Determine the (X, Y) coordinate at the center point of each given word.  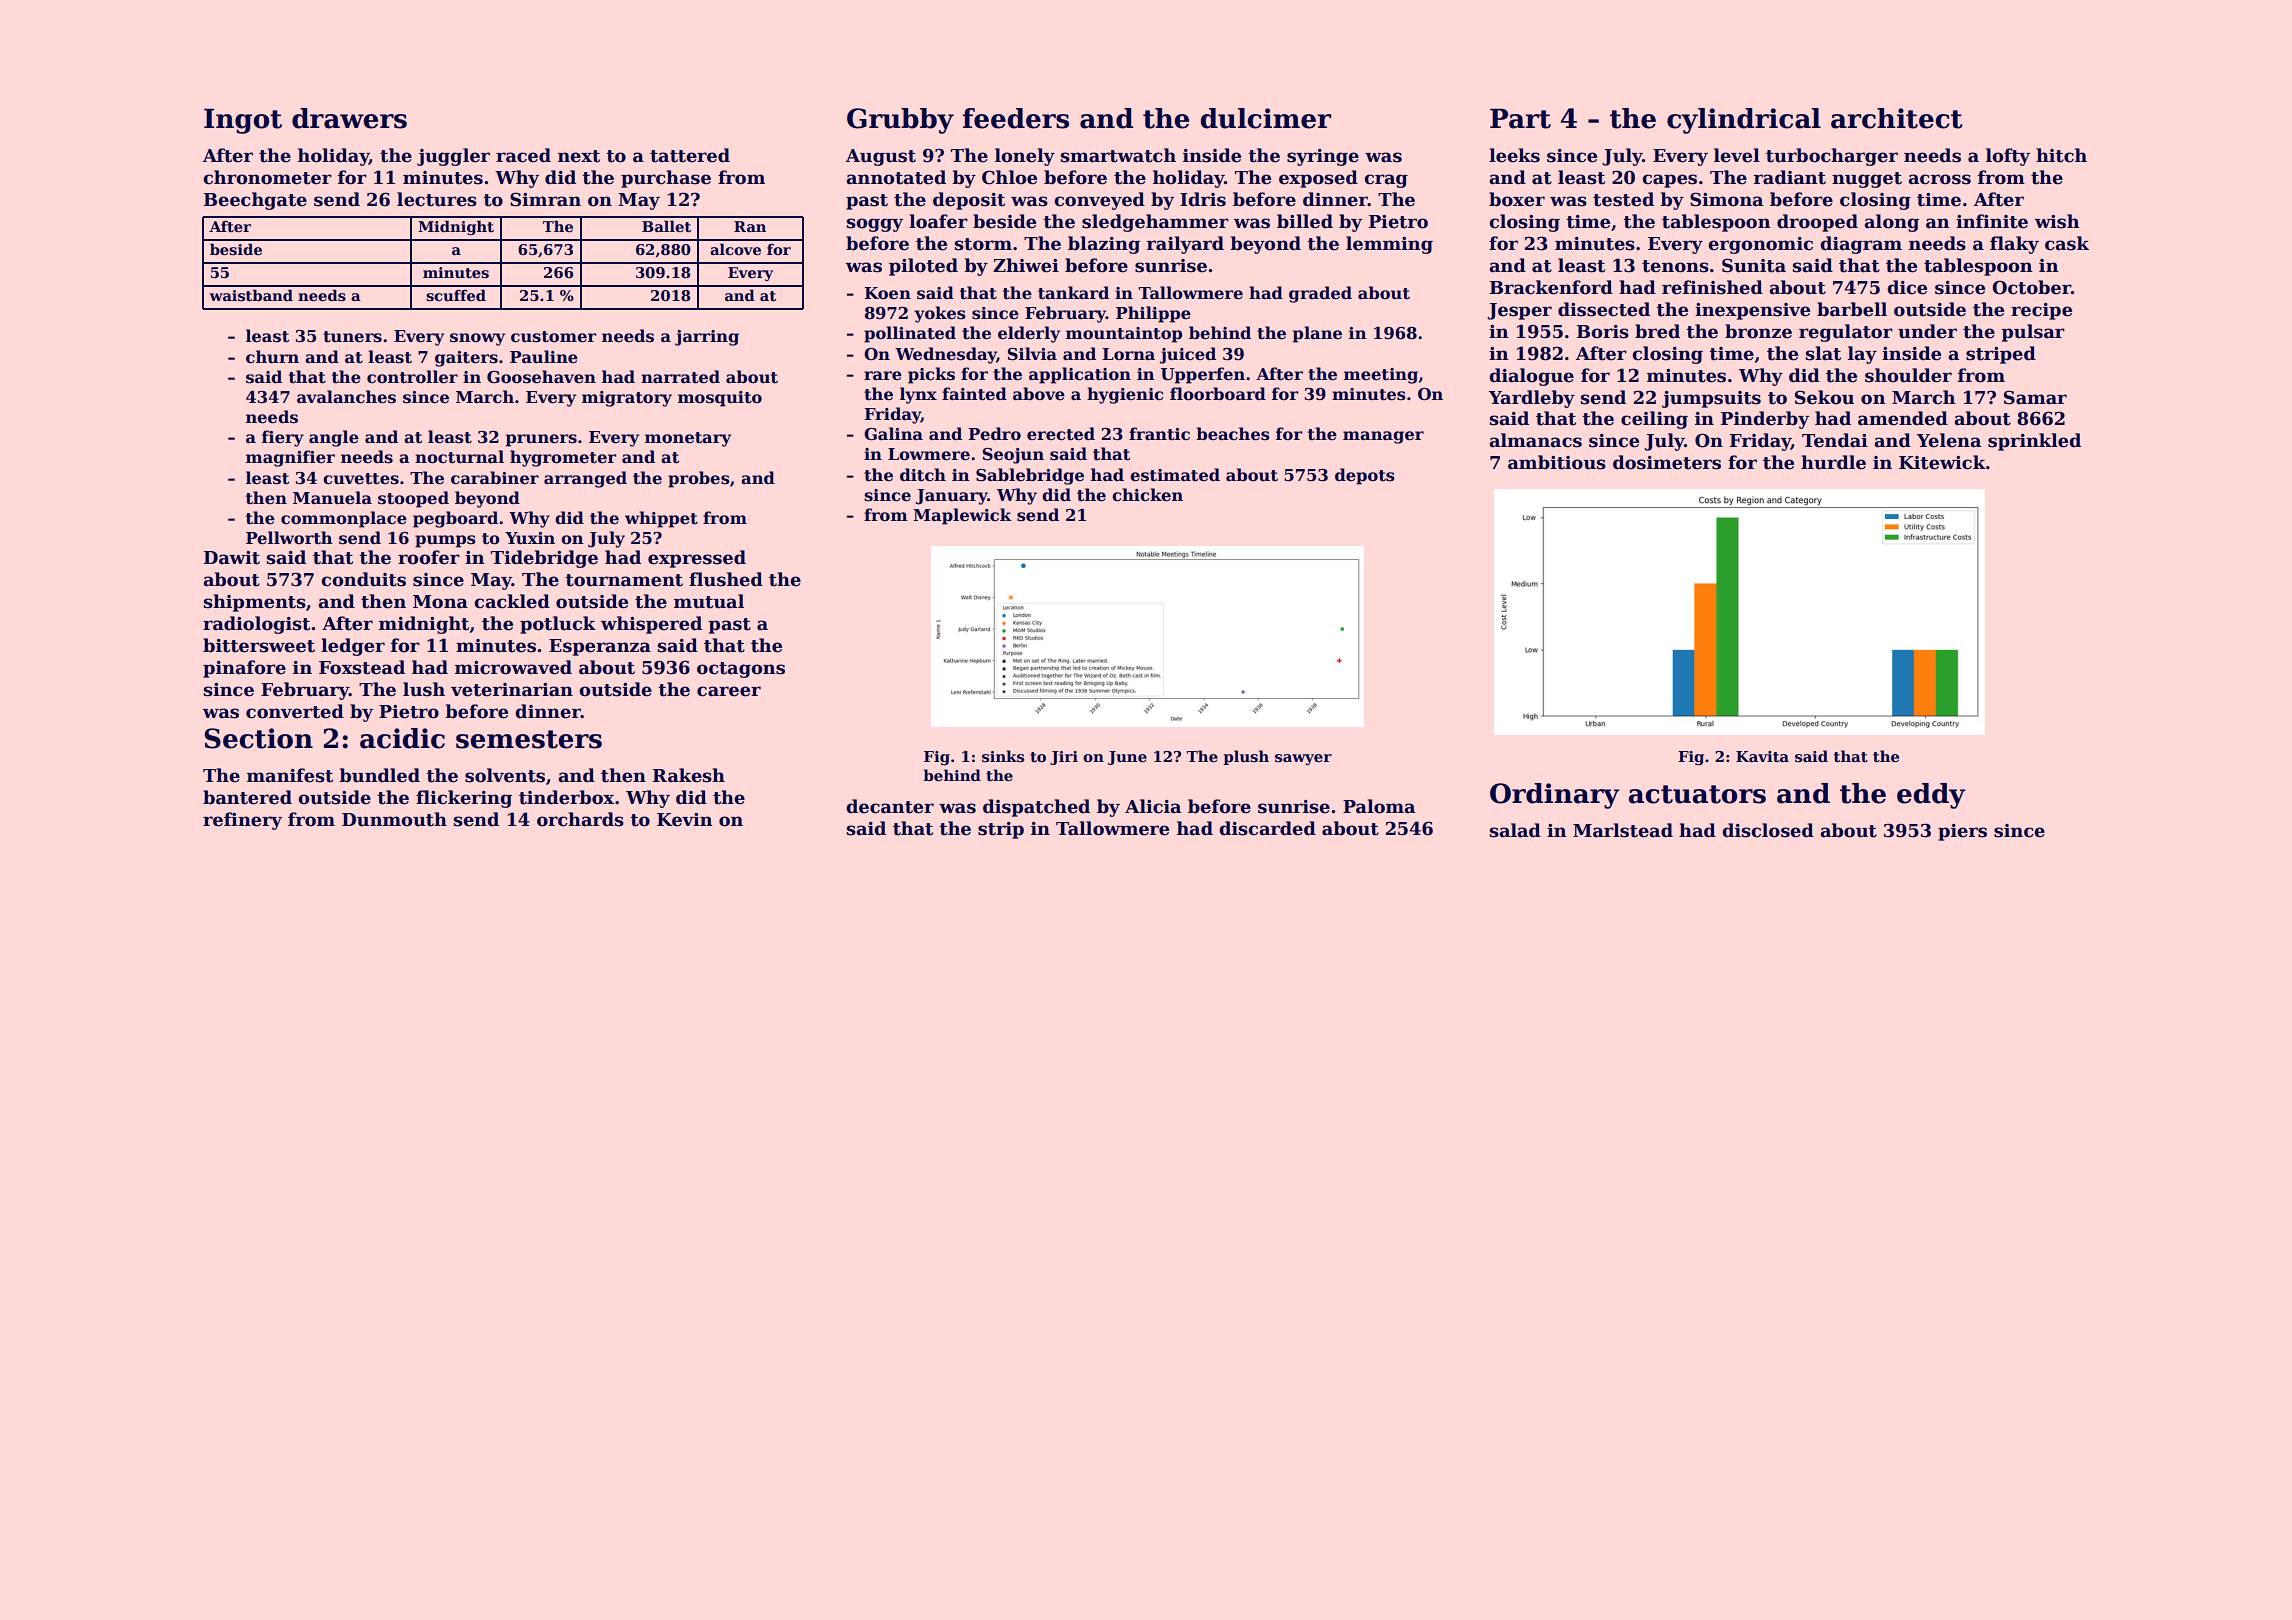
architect (1897, 118)
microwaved (513, 667)
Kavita (1762, 756)
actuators (1697, 794)
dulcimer (1266, 118)
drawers (349, 118)
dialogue (1532, 377)
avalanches (346, 397)
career (729, 691)
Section (259, 738)
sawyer (1303, 759)
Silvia (1032, 354)
